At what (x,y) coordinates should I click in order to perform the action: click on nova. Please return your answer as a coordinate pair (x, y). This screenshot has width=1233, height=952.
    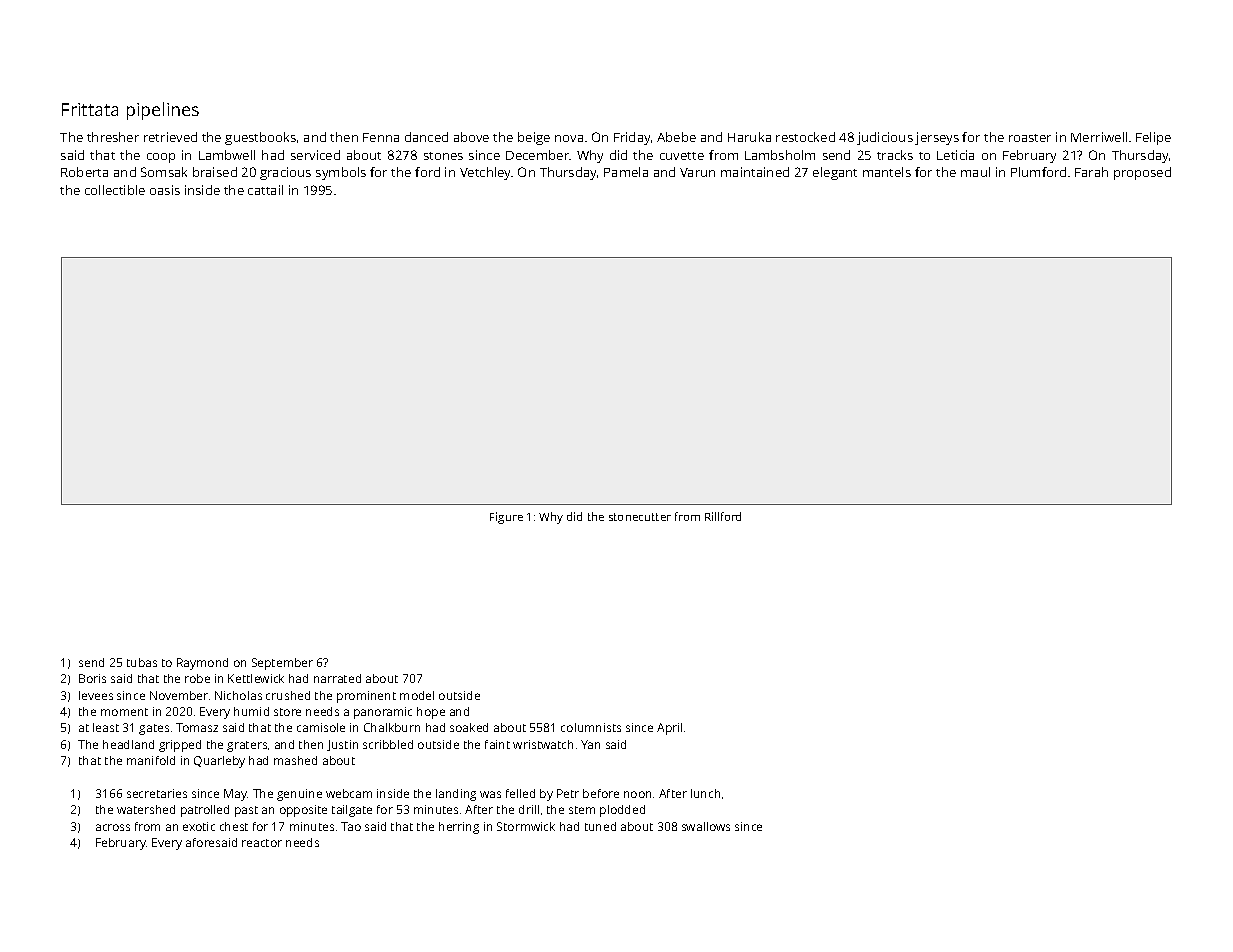
    Looking at the image, I should click on (569, 138).
